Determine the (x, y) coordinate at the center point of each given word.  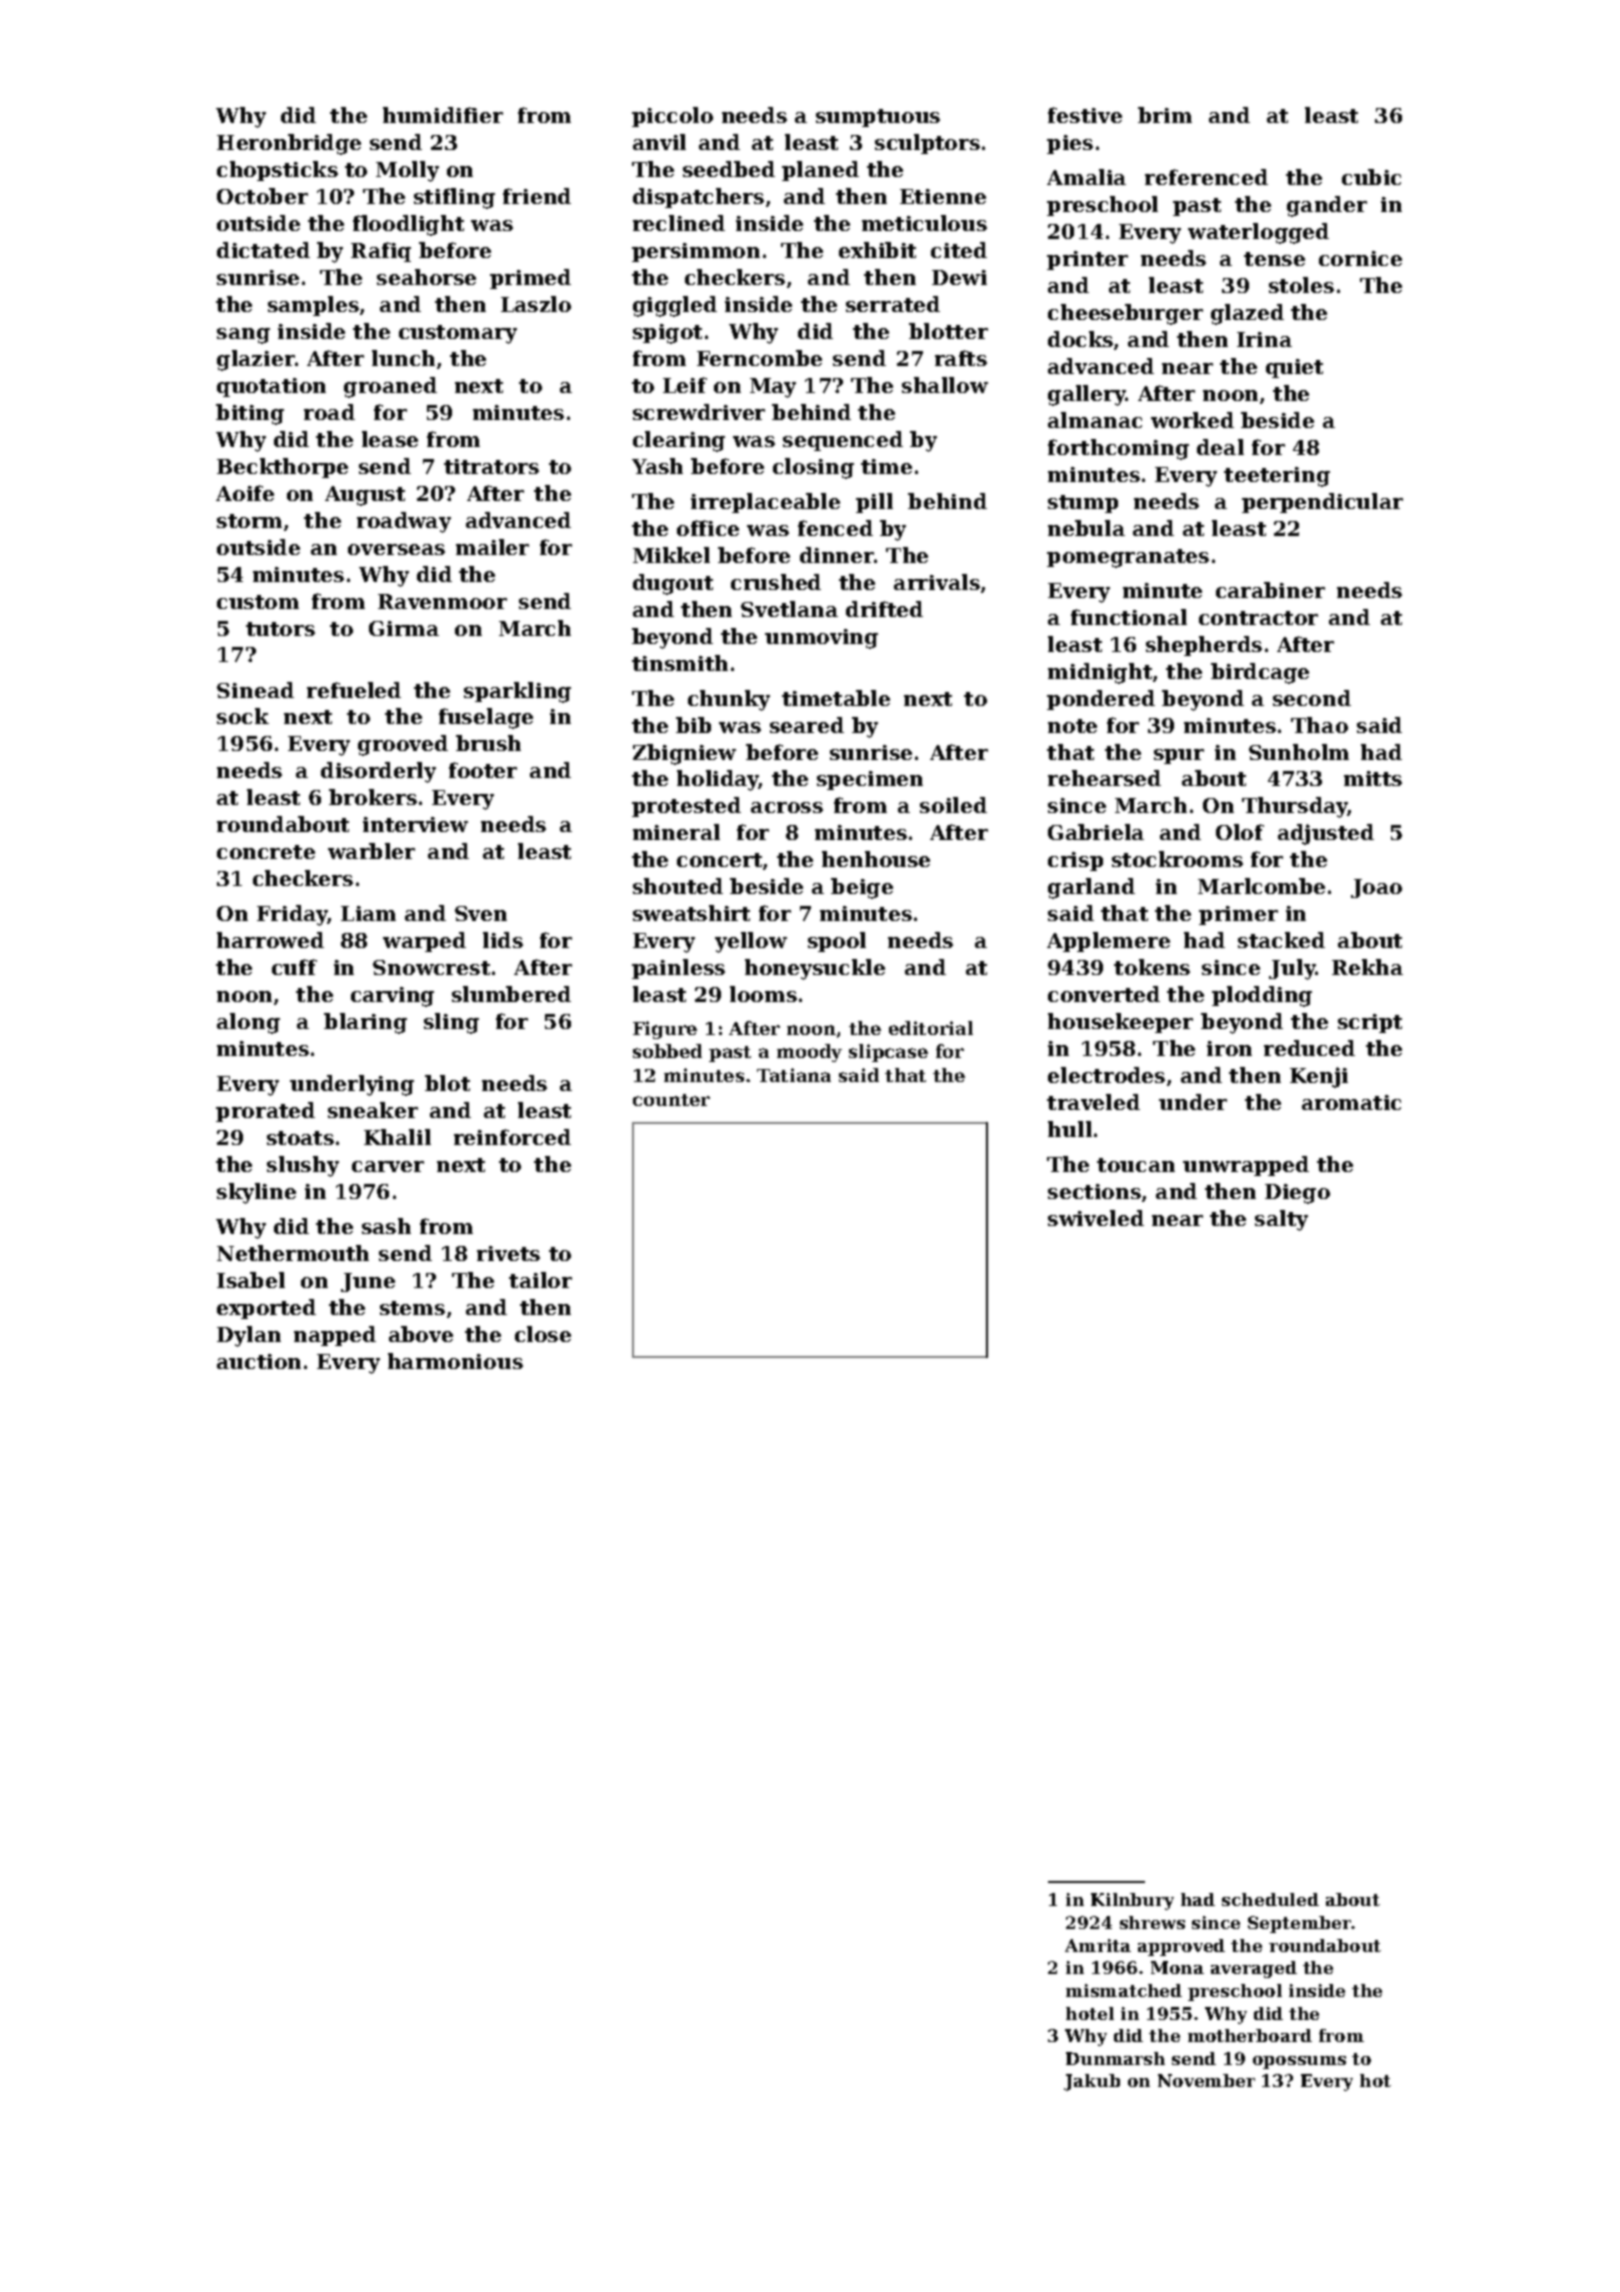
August (365, 496)
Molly (407, 171)
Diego (1297, 1194)
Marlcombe (1261, 886)
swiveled (1096, 1218)
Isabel (251, 1280)
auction (259, 1361)
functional (1129, 617)
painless (678, 969)
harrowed (270, 940)
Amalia (1086, 177)
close (543, 1334)
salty (1281, 1220)
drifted (884, 609)
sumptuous (878, 118)
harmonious (455, 1361)
